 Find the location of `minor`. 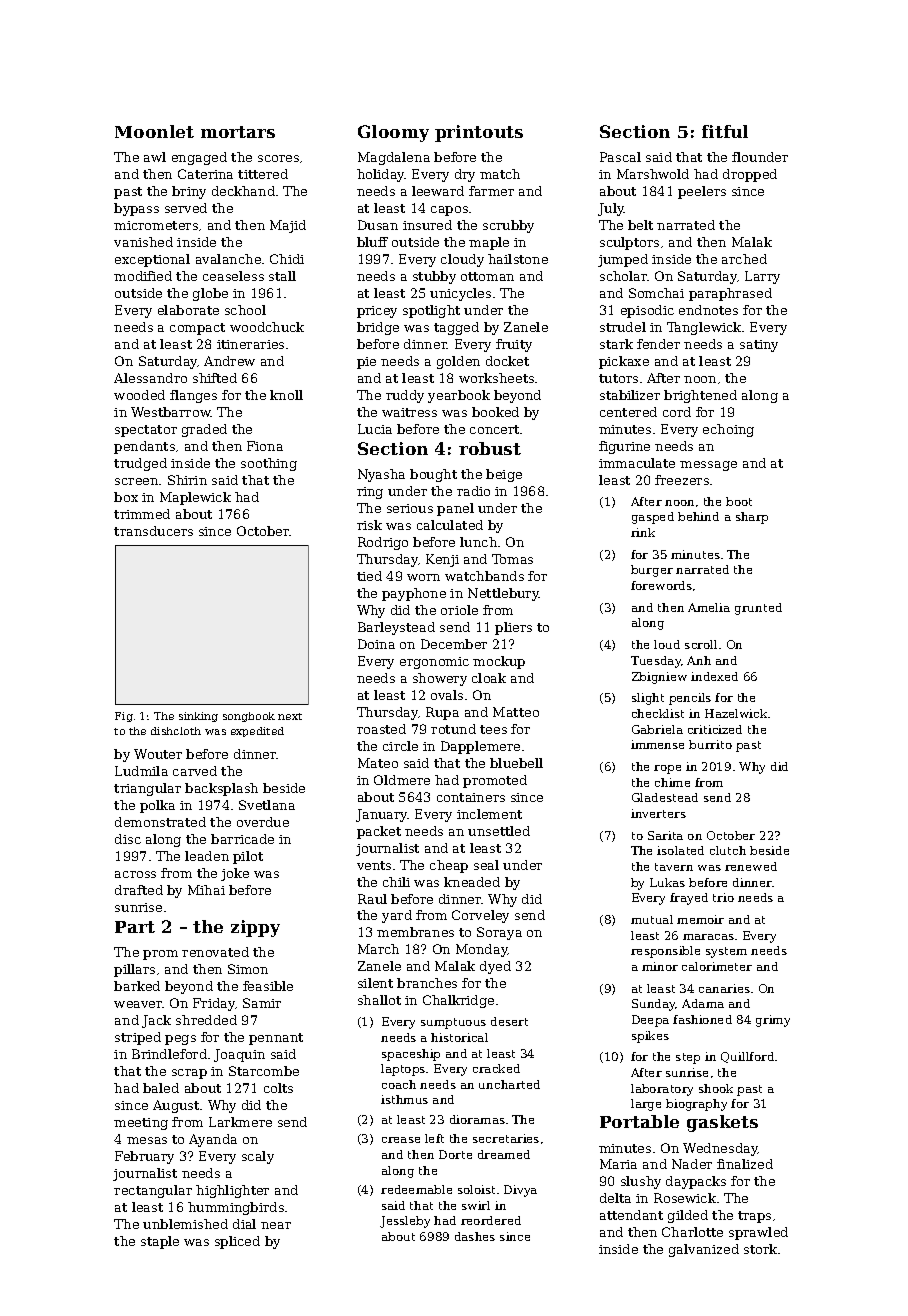

minor is located at coordinates (660, 966).
